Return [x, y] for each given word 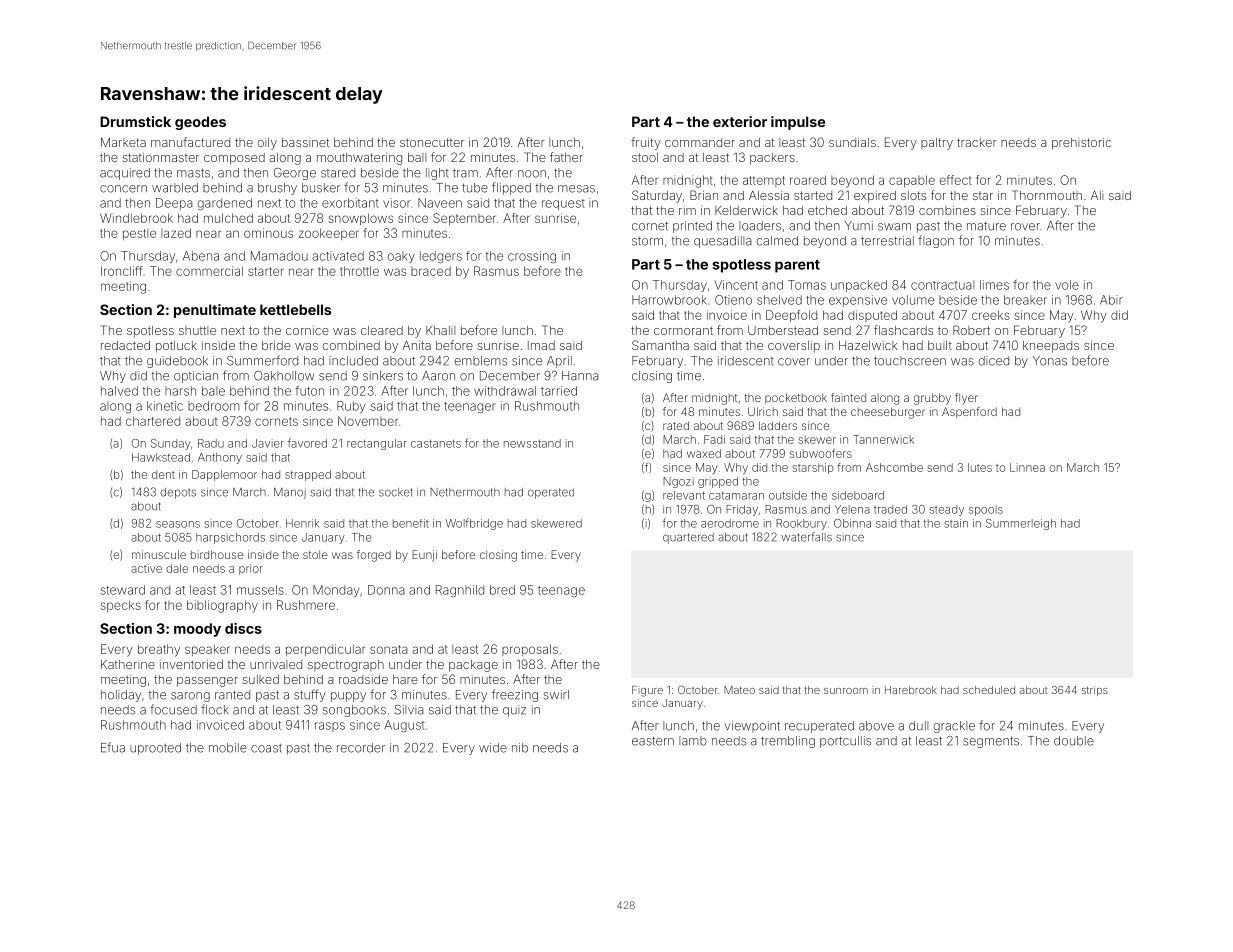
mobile [228, 748]
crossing [532, 257]
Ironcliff [122, 271]
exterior [740, 121]
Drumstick [135, 121]
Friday [742, 510]
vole [1067, 285]
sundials [852, 142]
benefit [411, 523]
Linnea [1027, 467]
